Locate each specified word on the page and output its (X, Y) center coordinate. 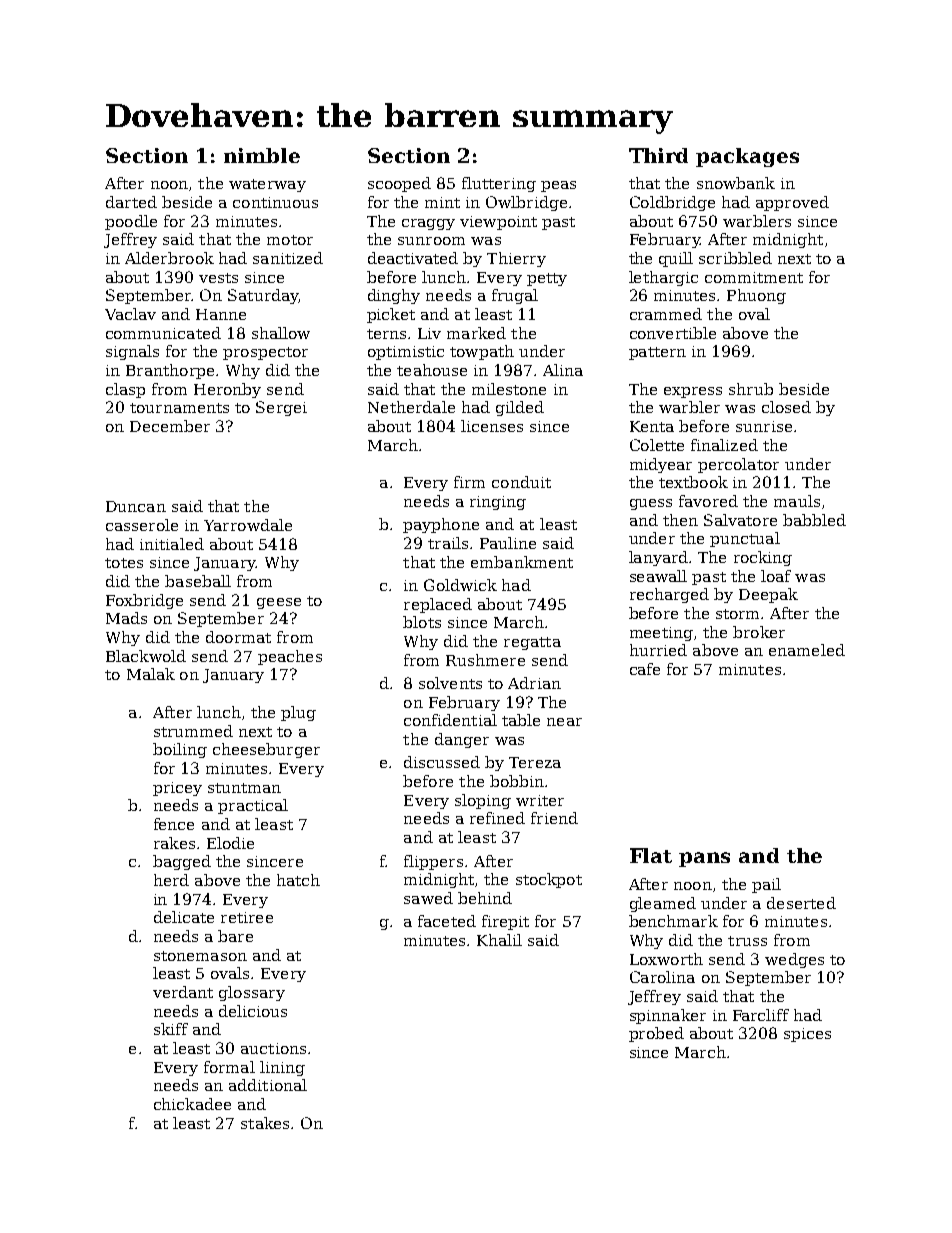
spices (807, 1035)
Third (658, 155)
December (170, 426)
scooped (399, 184)
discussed (442, 762)
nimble (262, 155)
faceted (447, 921)
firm (469, 482)
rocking (763, 558)
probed (656, 1034)
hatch (298, 880)
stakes (265, 1123)
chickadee (192, 1104)
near (564, 722)
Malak (151, 674)
